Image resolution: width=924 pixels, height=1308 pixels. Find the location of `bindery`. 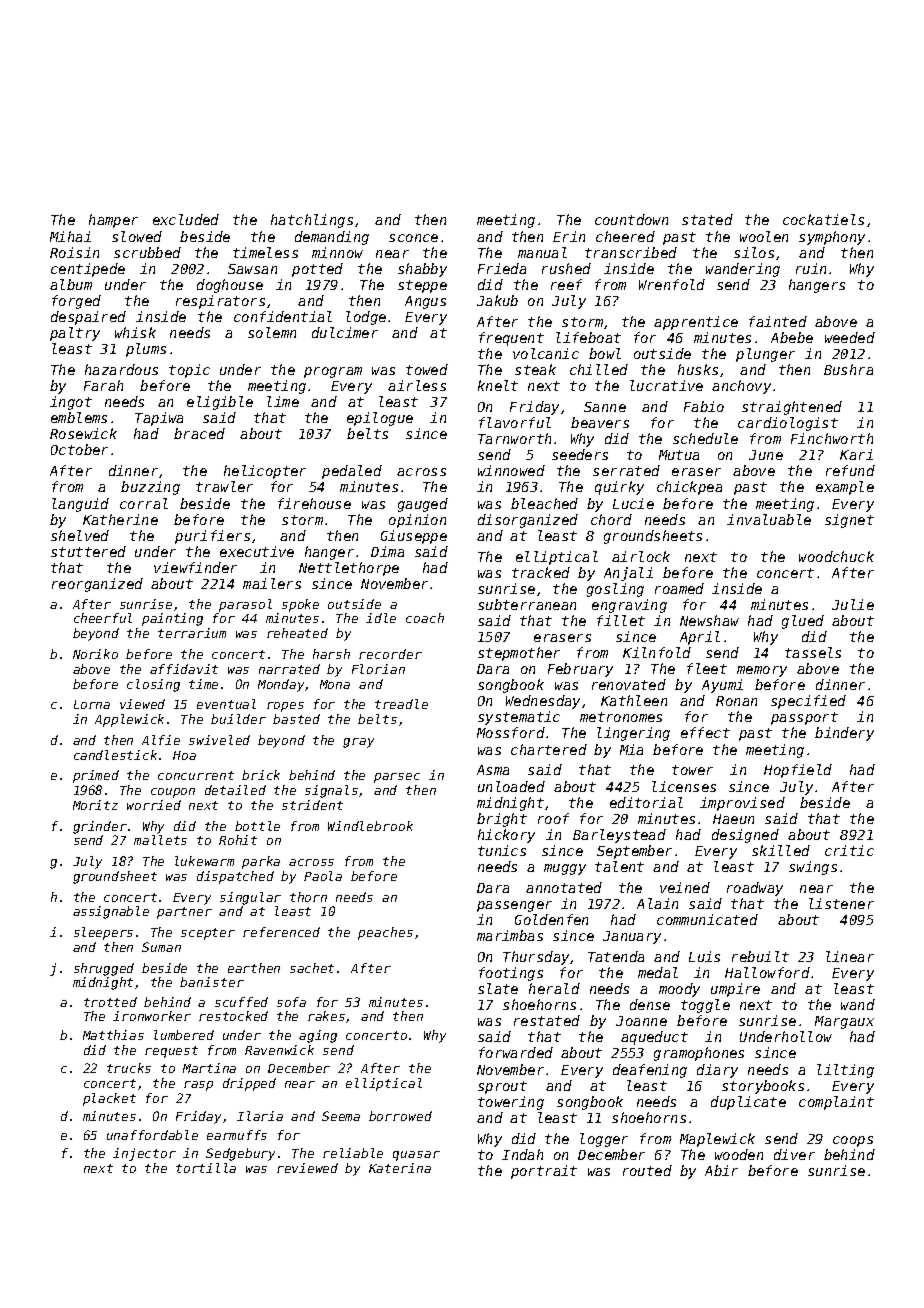

bindery is located at coordinates (844, 734).
